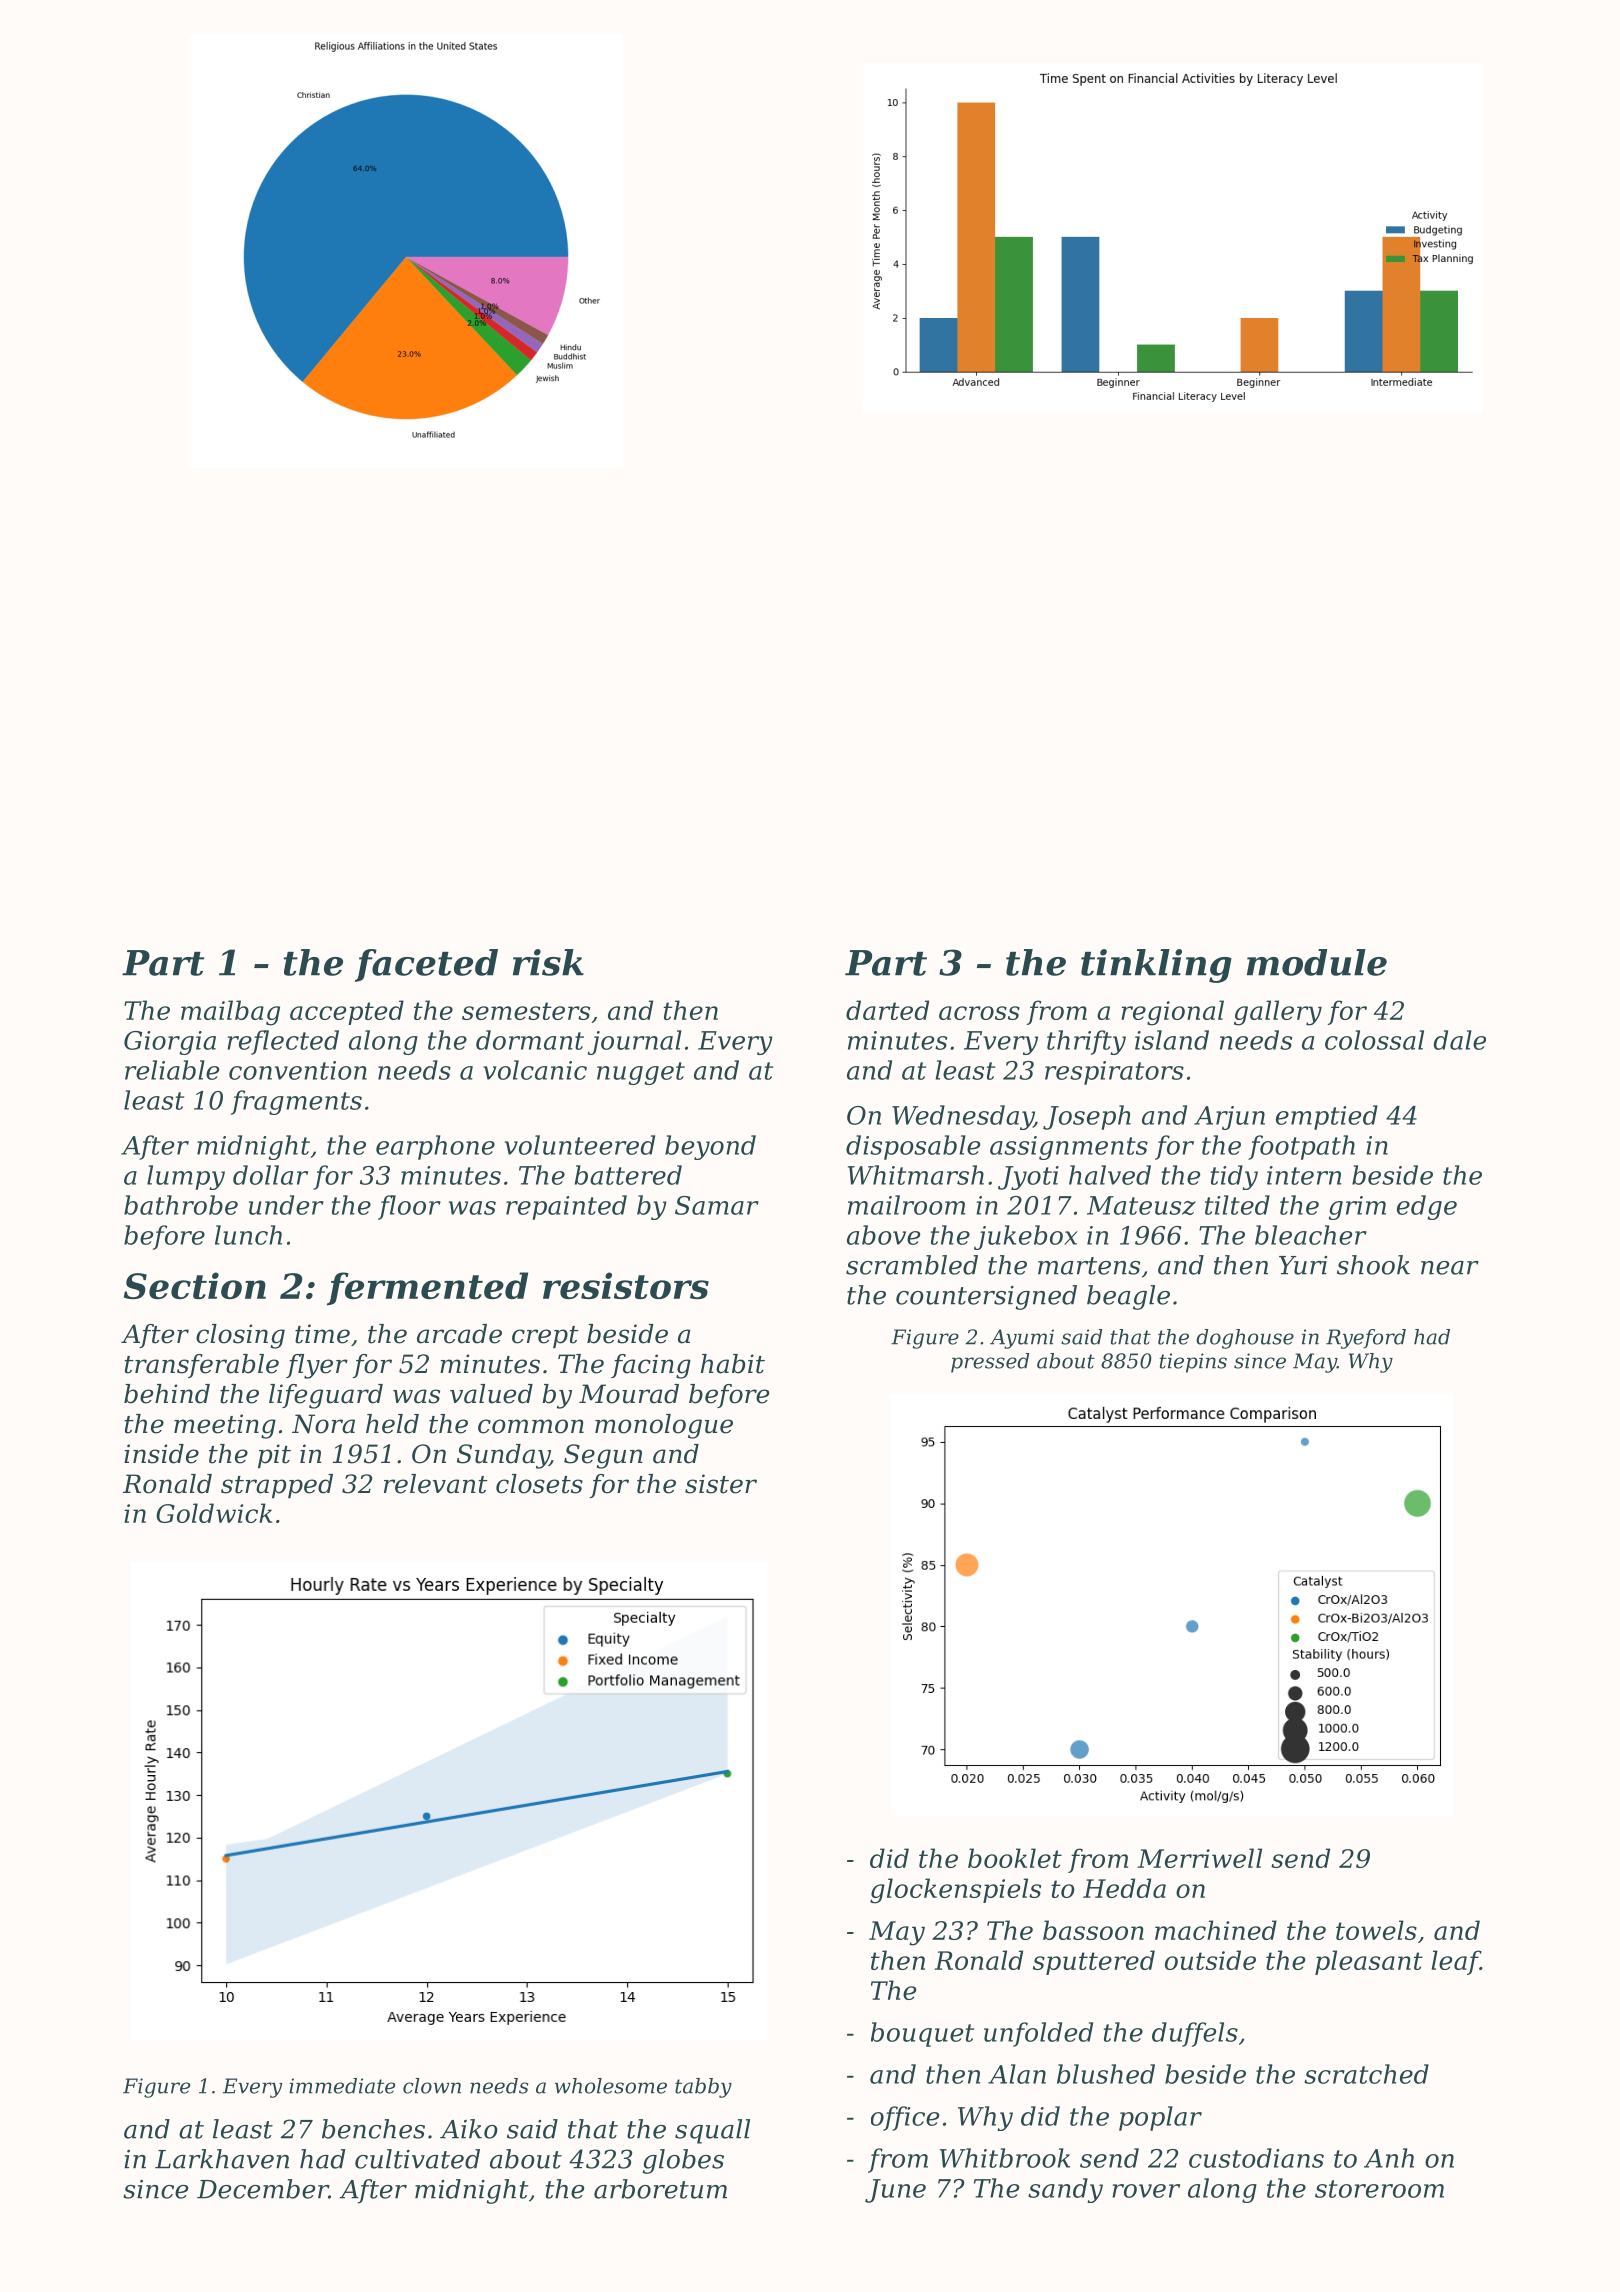 Image resolution: width=1620 pixels, height=2292 pixels. Describe the element at coordinates (721, 1484) in the document. I see `sister` at that location.
